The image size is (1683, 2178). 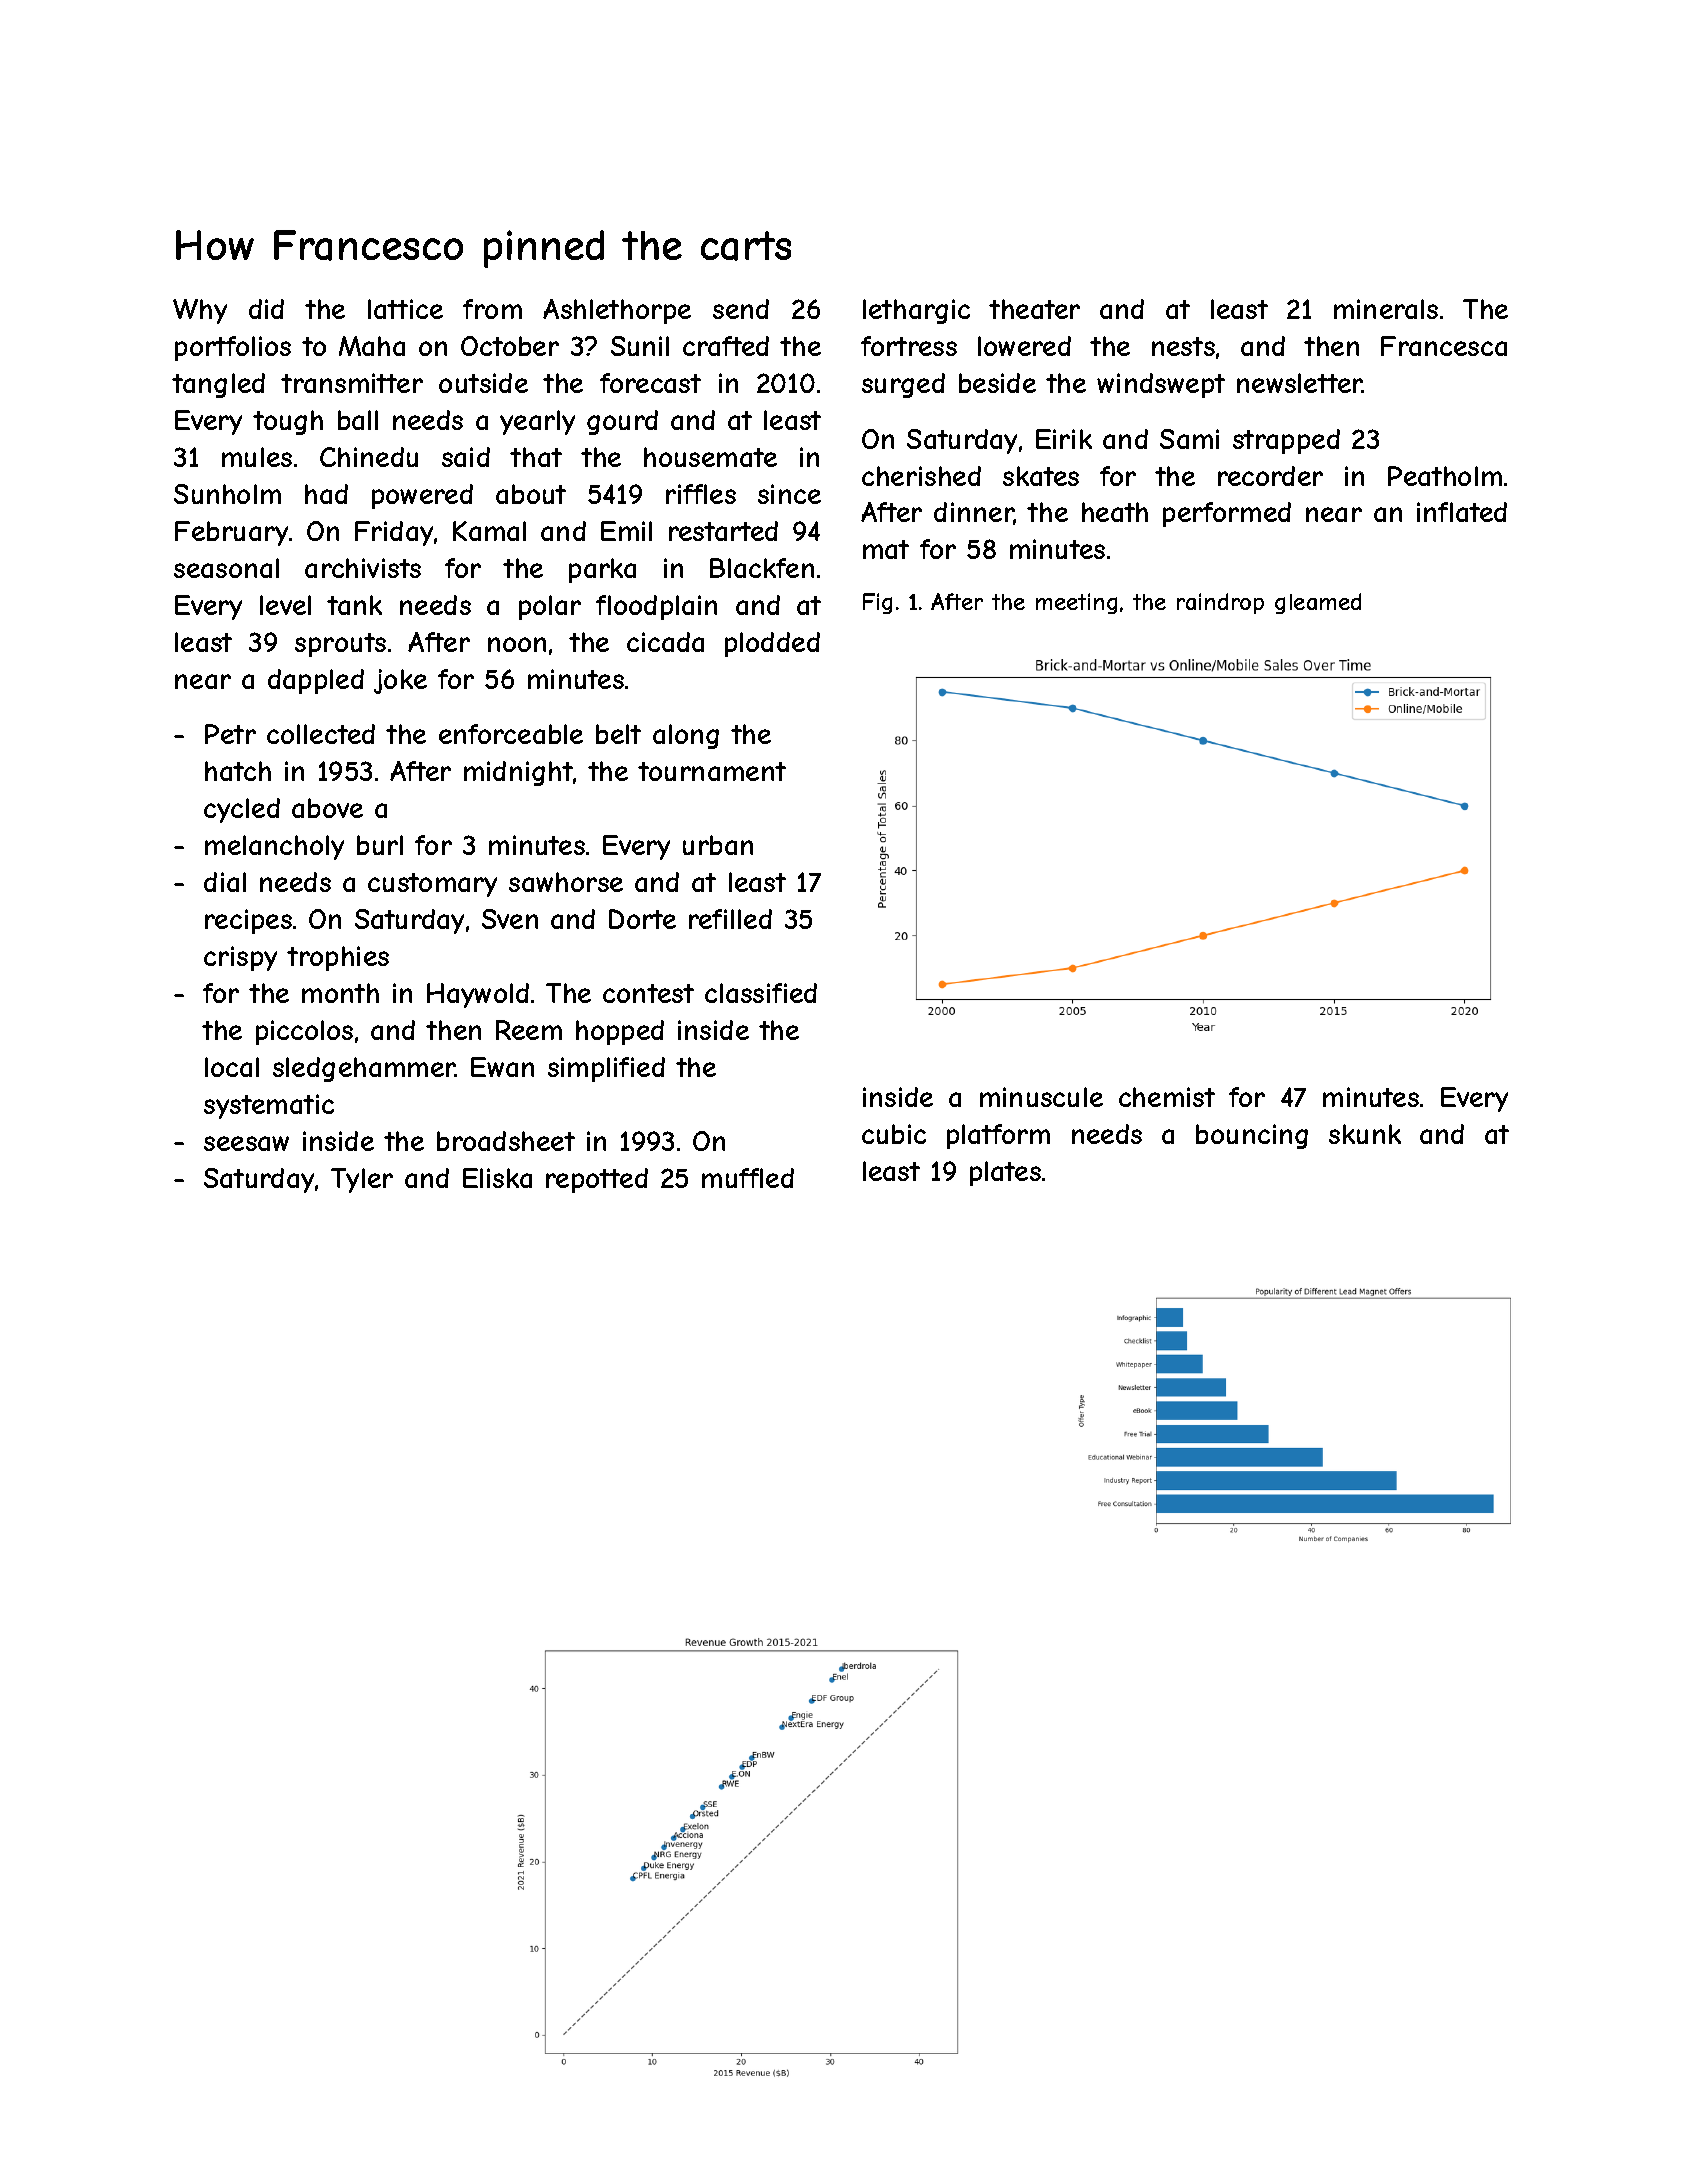 I want to click on archivists, so click(x=363, y=568).
